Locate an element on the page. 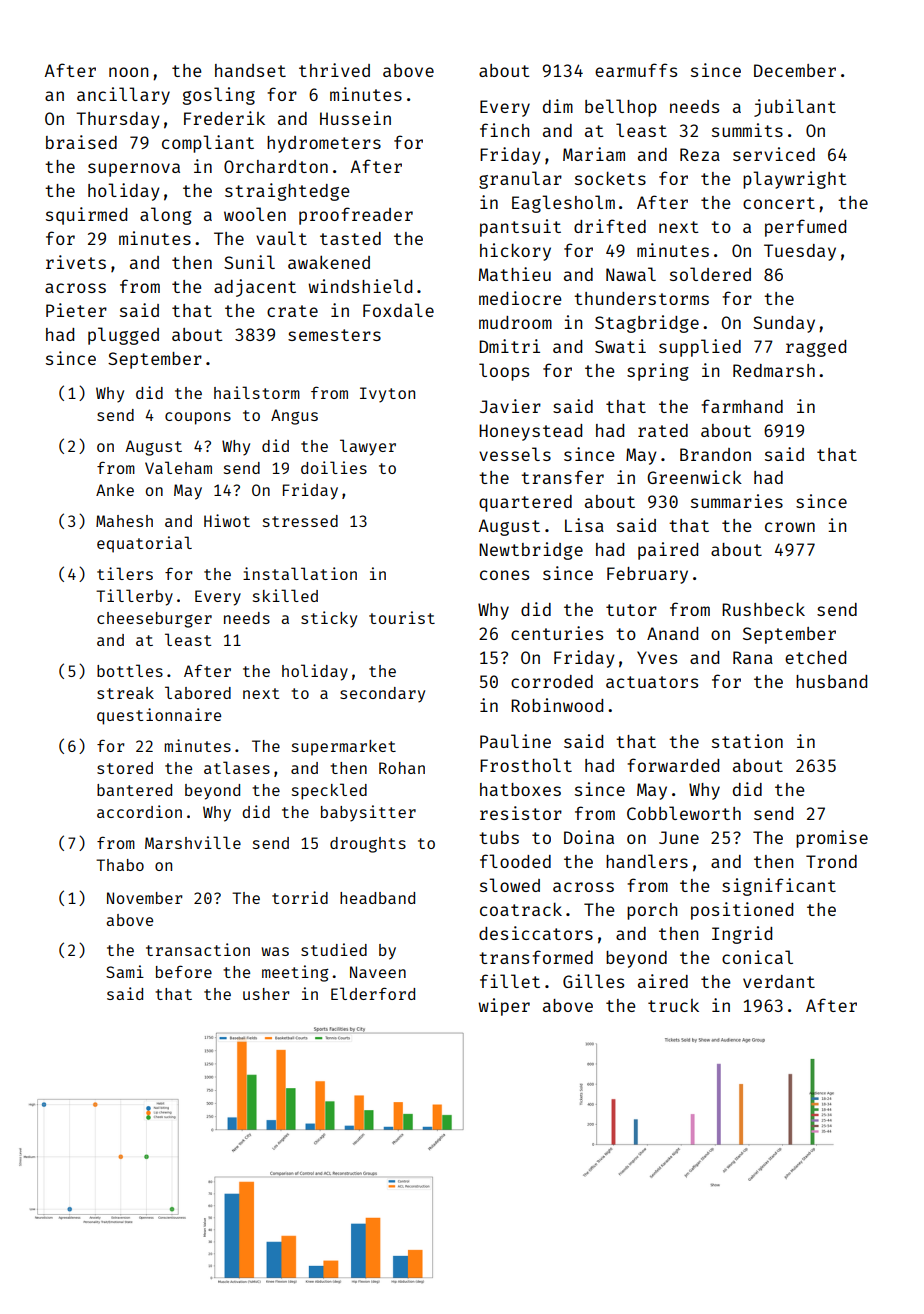  Sami is located at coordinates (125, 971).
